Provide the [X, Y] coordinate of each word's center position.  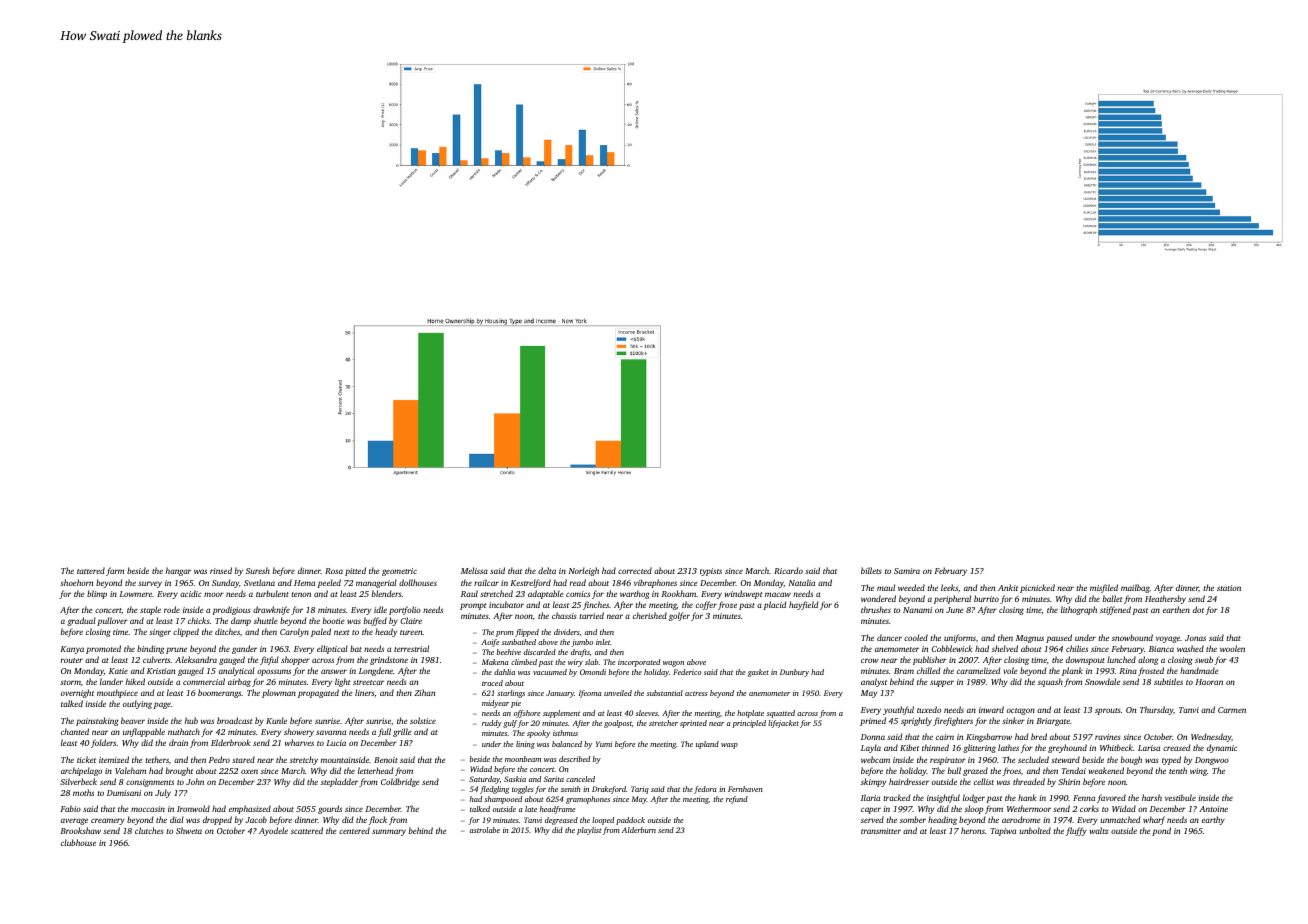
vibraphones [655, 583]
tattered [91, 570]
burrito [986, 598]
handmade [1199, 670]
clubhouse [78, 842]
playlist [589, 831]
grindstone [389, 660]
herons [973, 830]
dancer [889, 637]
